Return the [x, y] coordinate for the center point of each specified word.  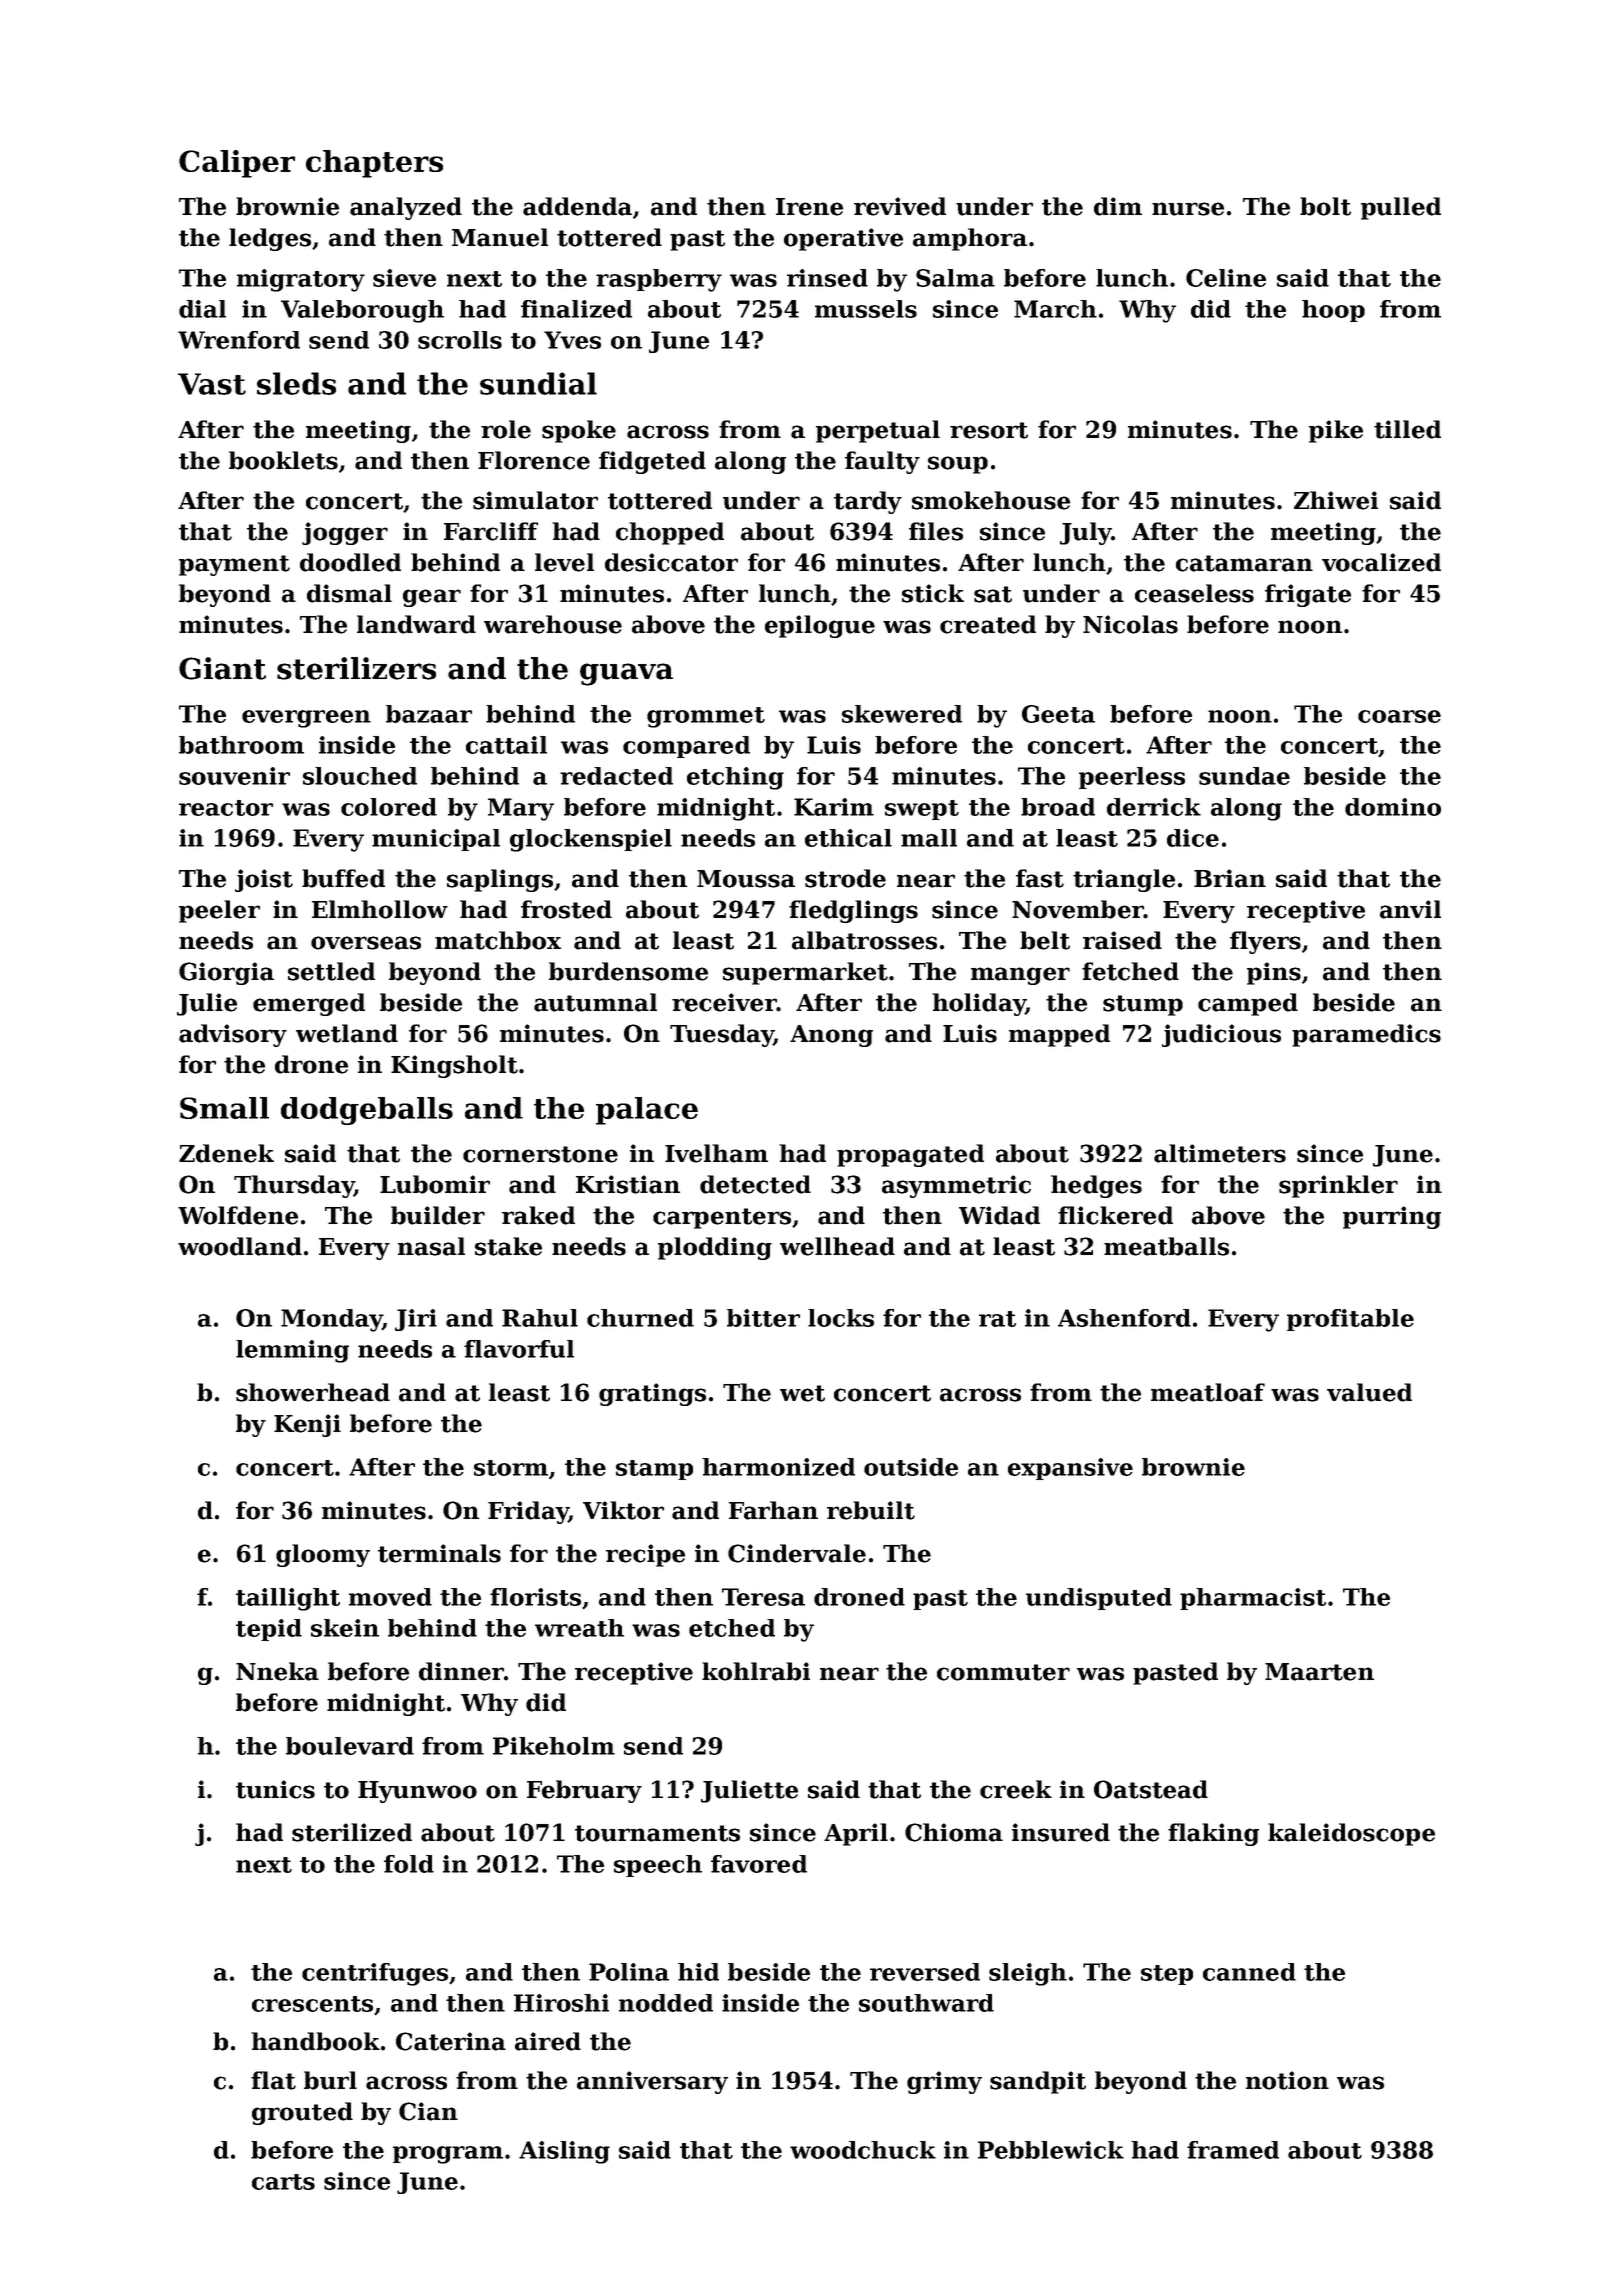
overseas [366, 943]
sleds [296, 383]
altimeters [1220, 1153]
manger [1020, 976]
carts [283, 2182]
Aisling [564, 2152]
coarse [1399, 716]
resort [989, 430]
